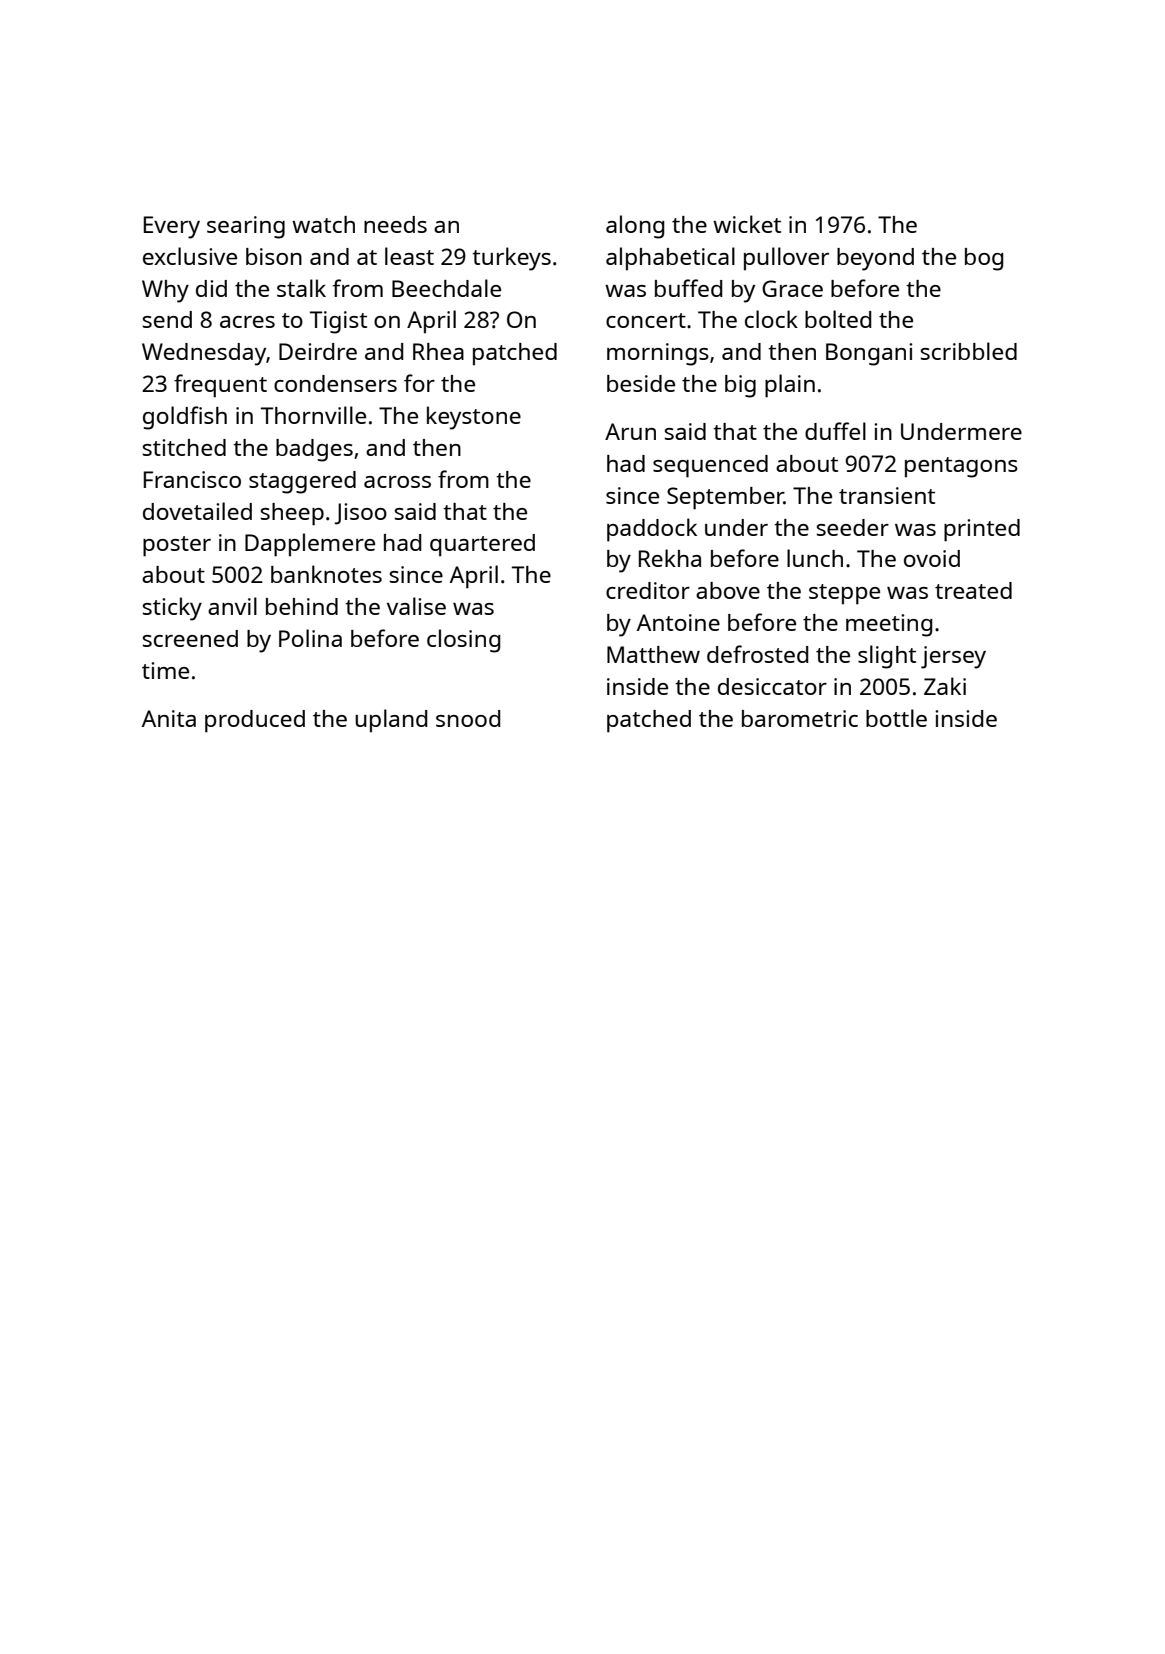 This document has width=1165, height=1654. I want to click on along, so click(635, 227).
